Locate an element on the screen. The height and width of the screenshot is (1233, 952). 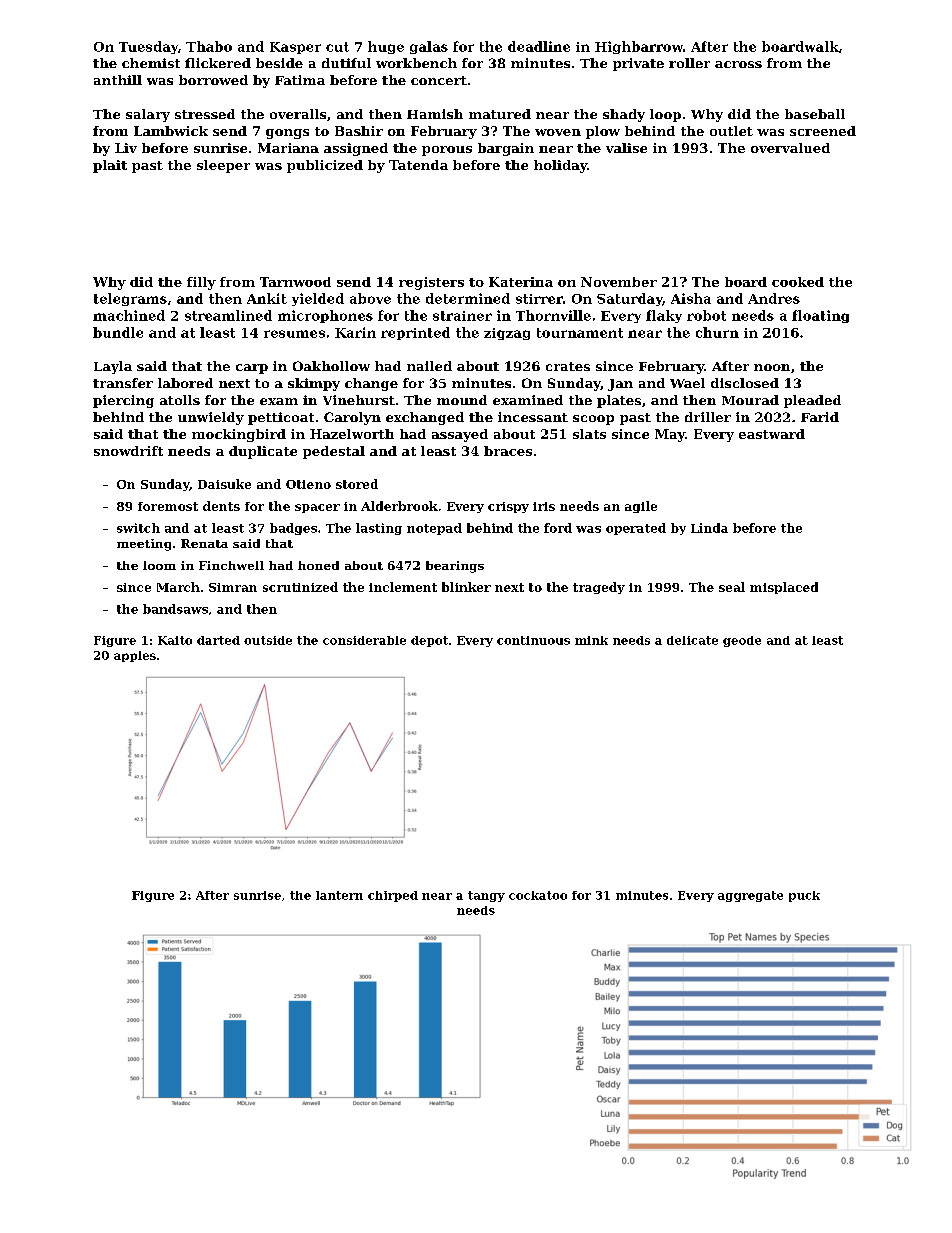
cockatoo is located at coordinates (538, 895).
